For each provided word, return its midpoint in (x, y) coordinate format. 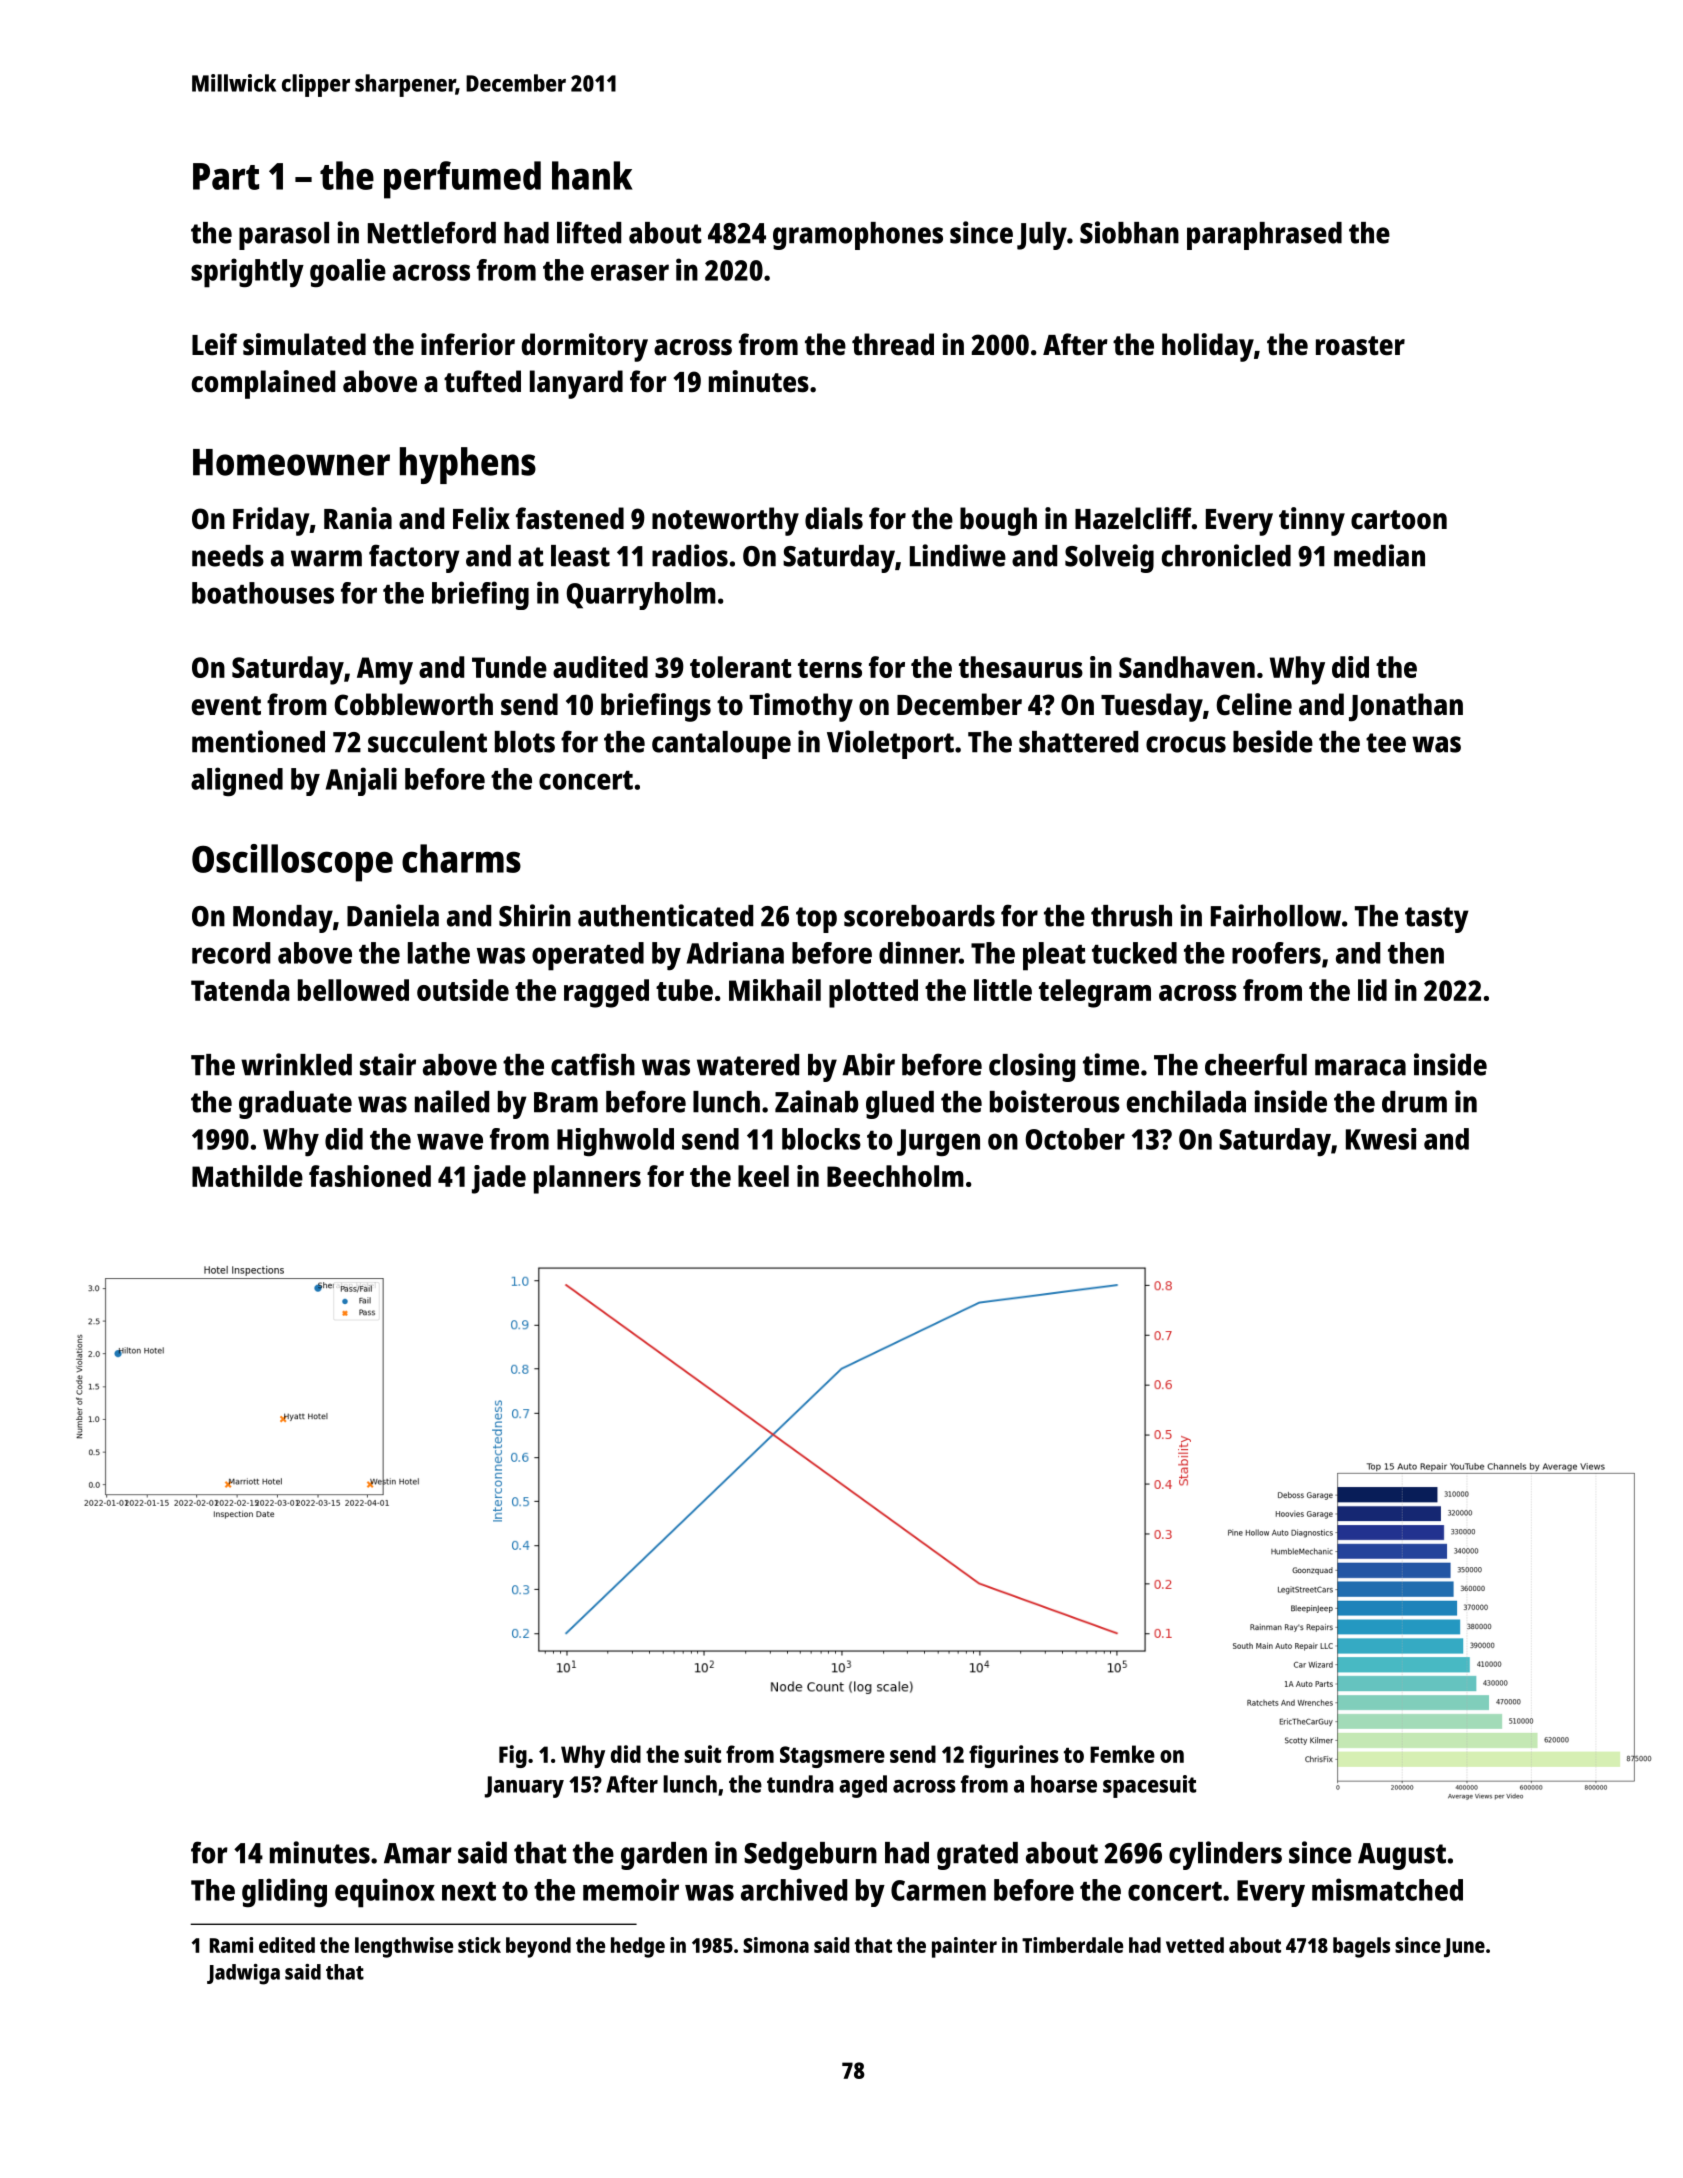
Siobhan (1129, 232)
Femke (1122, 1754)
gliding (284, 1893)
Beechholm (895, 1176)
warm (326, 558)
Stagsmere (832, 1757)
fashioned (370, 1176)
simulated (304, 344)
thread (893, 344)
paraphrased (1264, 236)
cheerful (1256, 1064)
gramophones (858, 236)
